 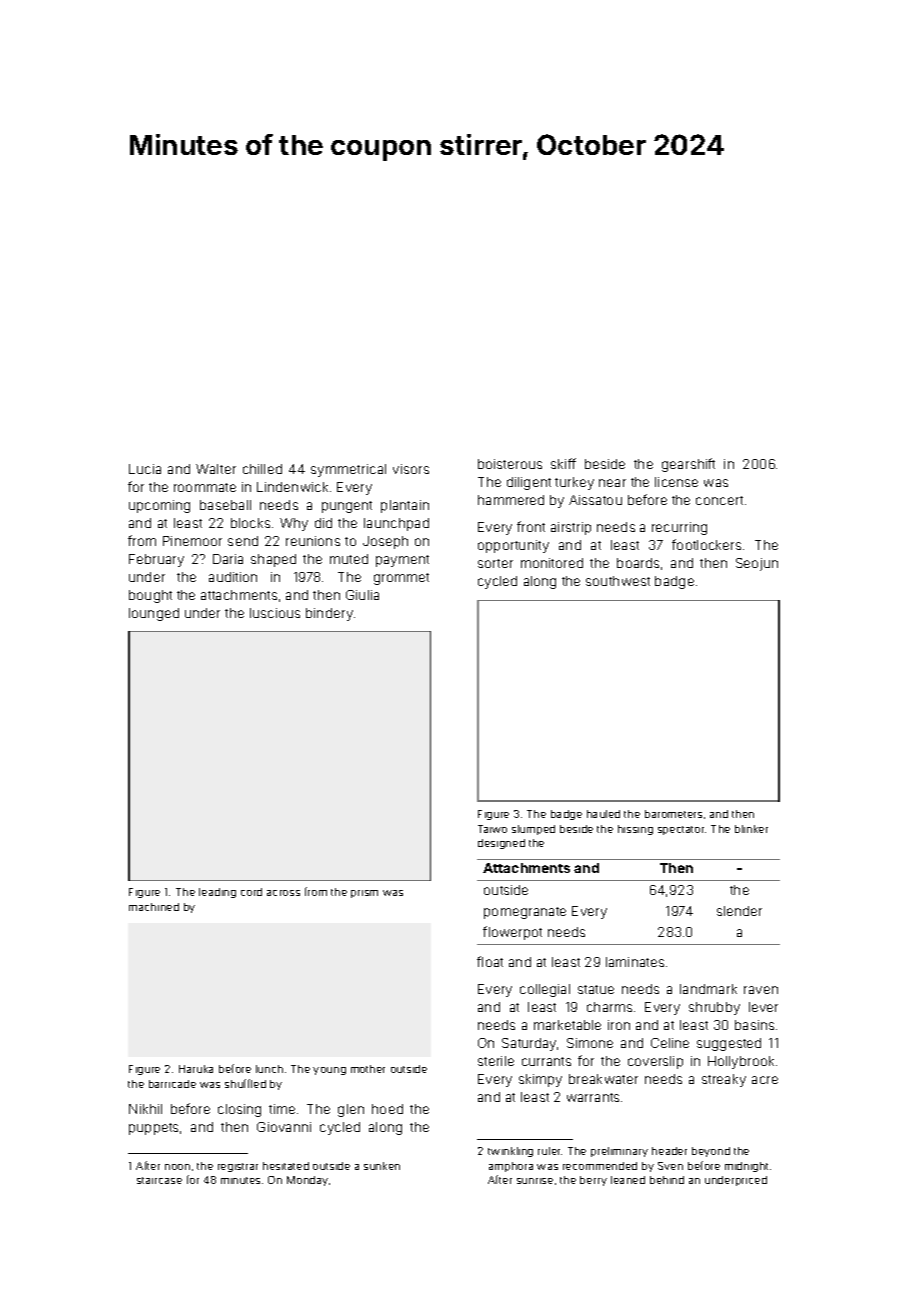 I want to click on raven, so click(x=761, y=990).
